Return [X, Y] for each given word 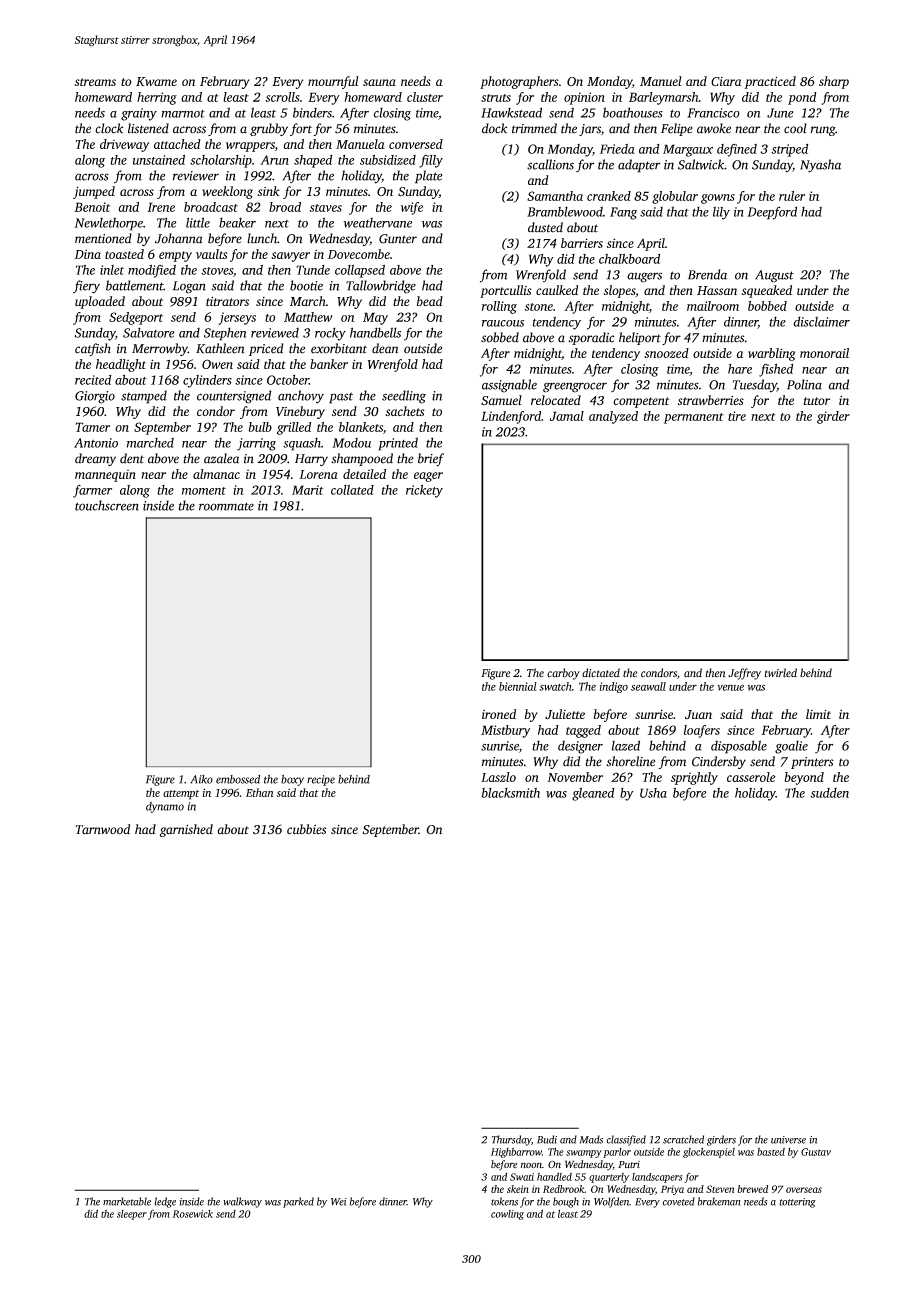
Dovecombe [359, 254]
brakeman [718, 1201]
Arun [274, 160]
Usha [653, 793]
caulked [557, 290]
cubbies [306, 829]
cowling [507, 1215]
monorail [824, 353]
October [288, 380]
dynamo [165, 807]
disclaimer [821, 321]
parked [298, 1202]
